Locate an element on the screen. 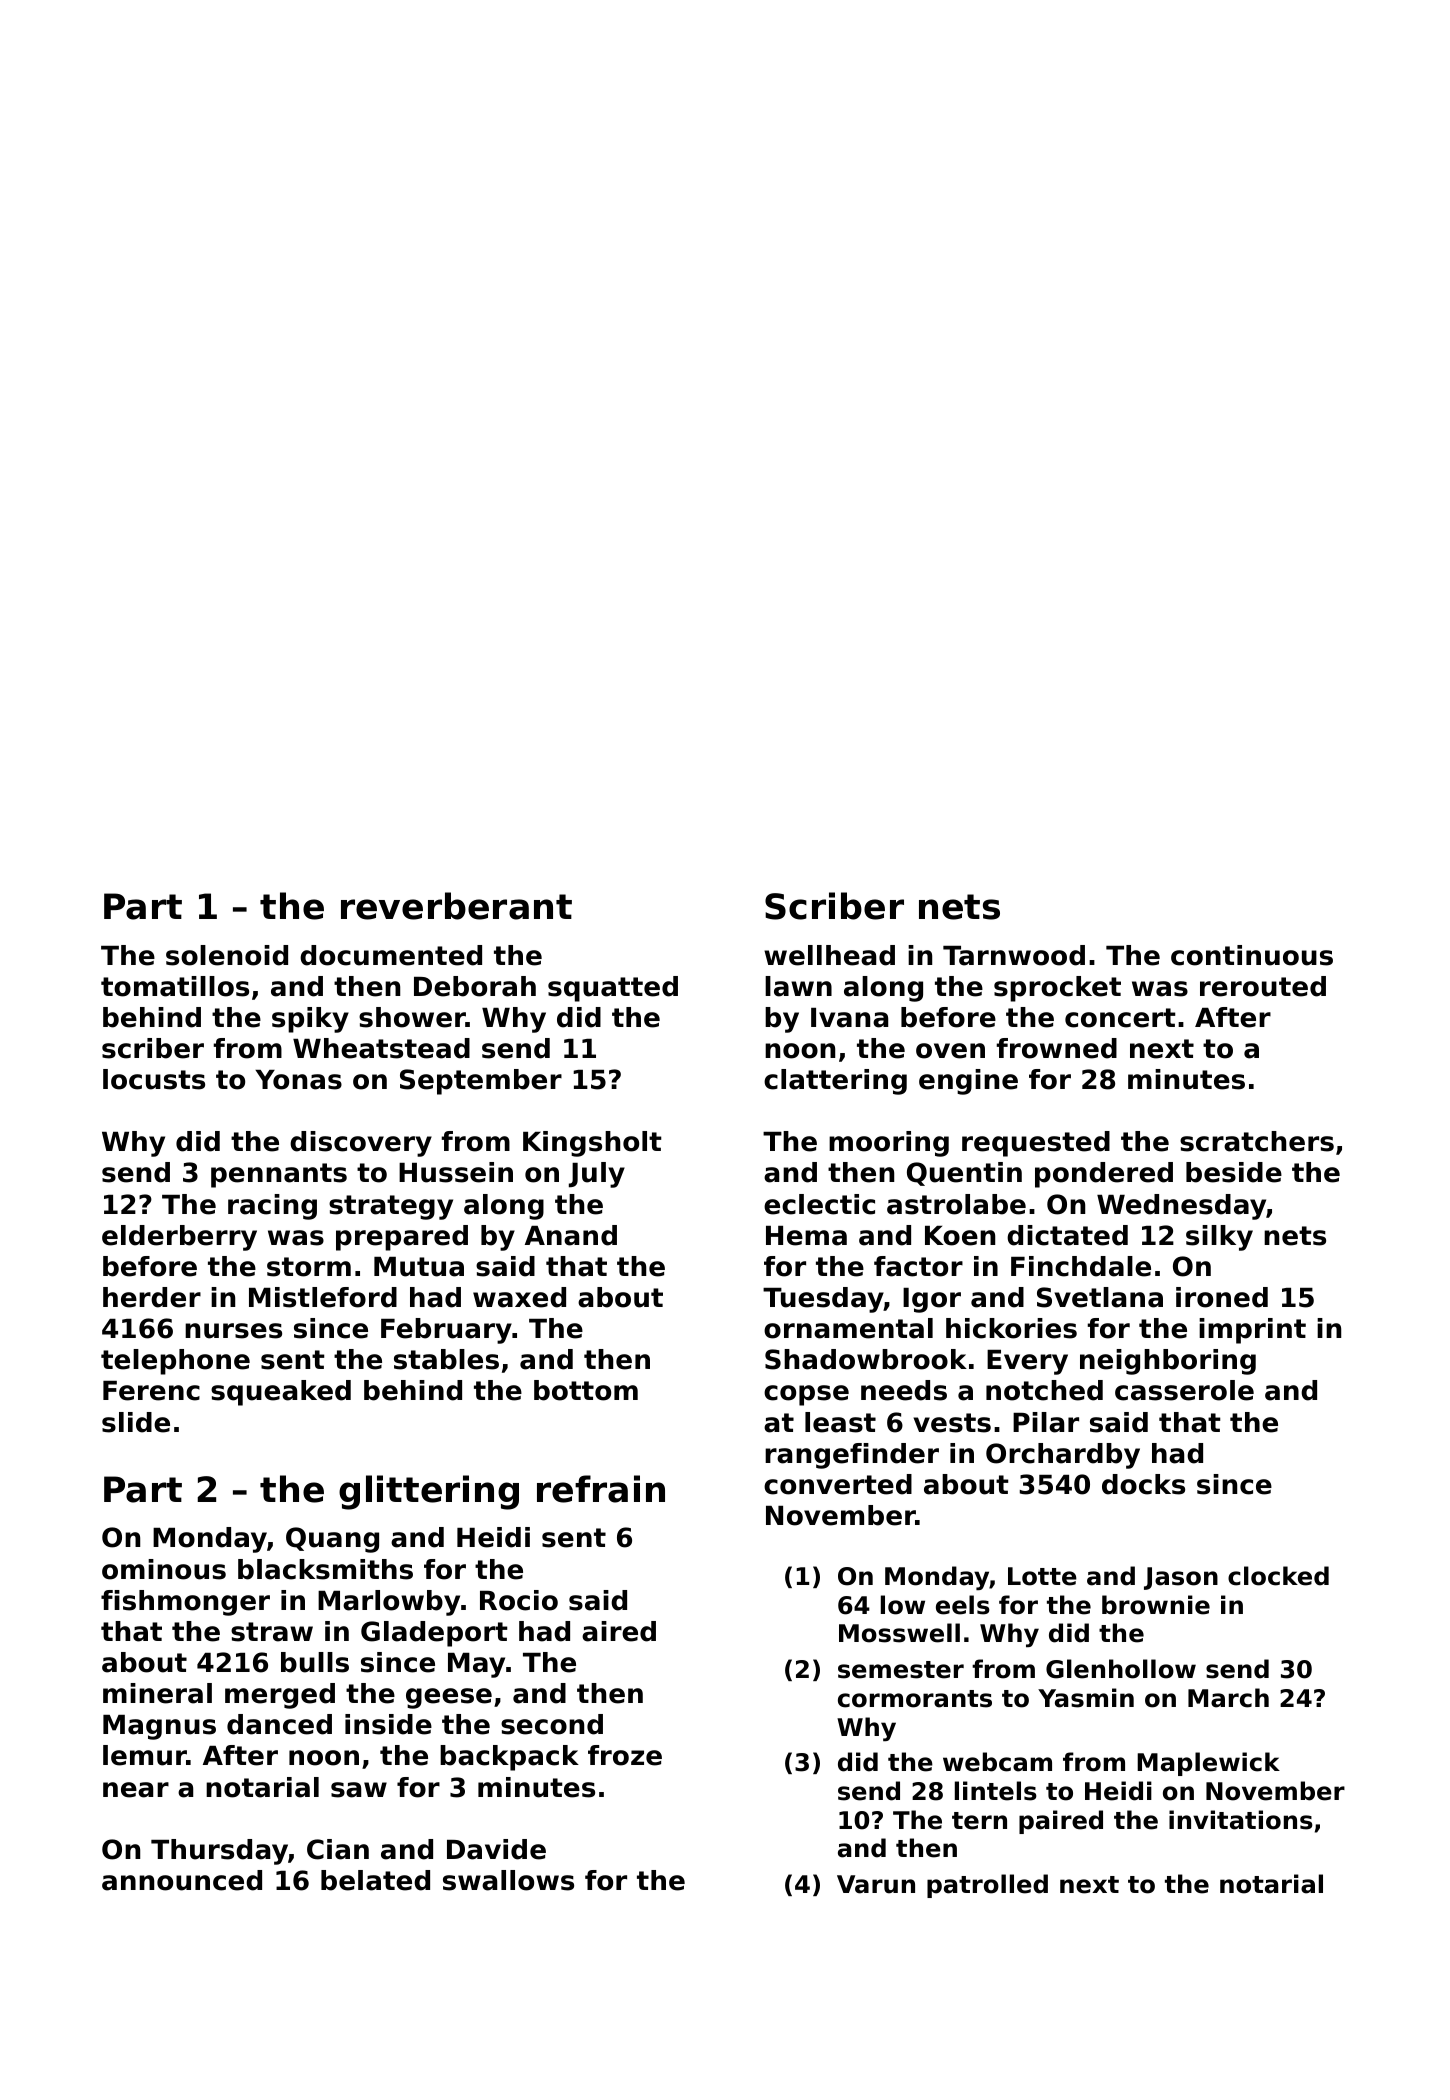 The height and width of the screenshot is (2100, 1450). wellhead is located at coordinates (829, 955).
